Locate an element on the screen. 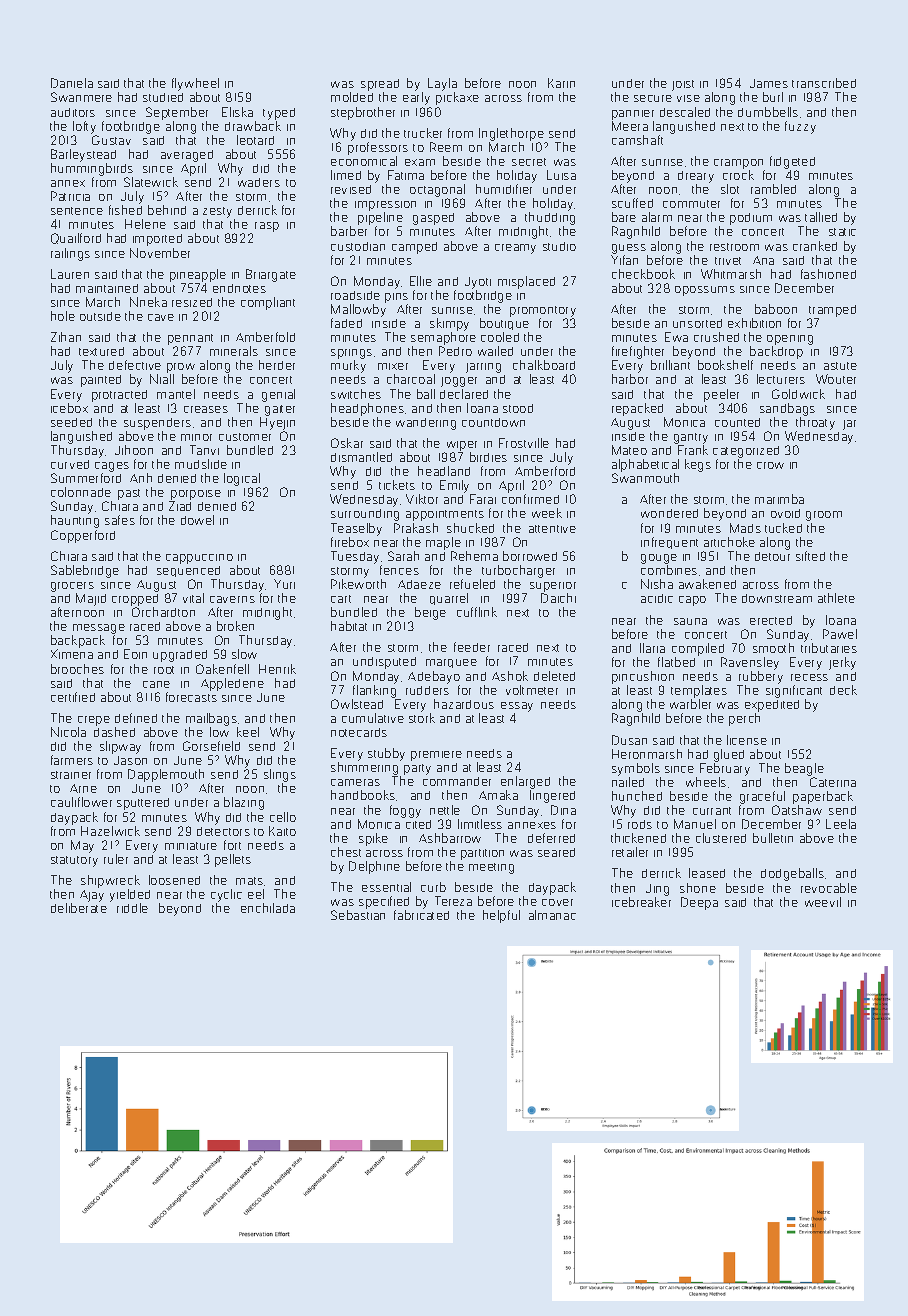  forecasts is located at coordinates (191, 697).
